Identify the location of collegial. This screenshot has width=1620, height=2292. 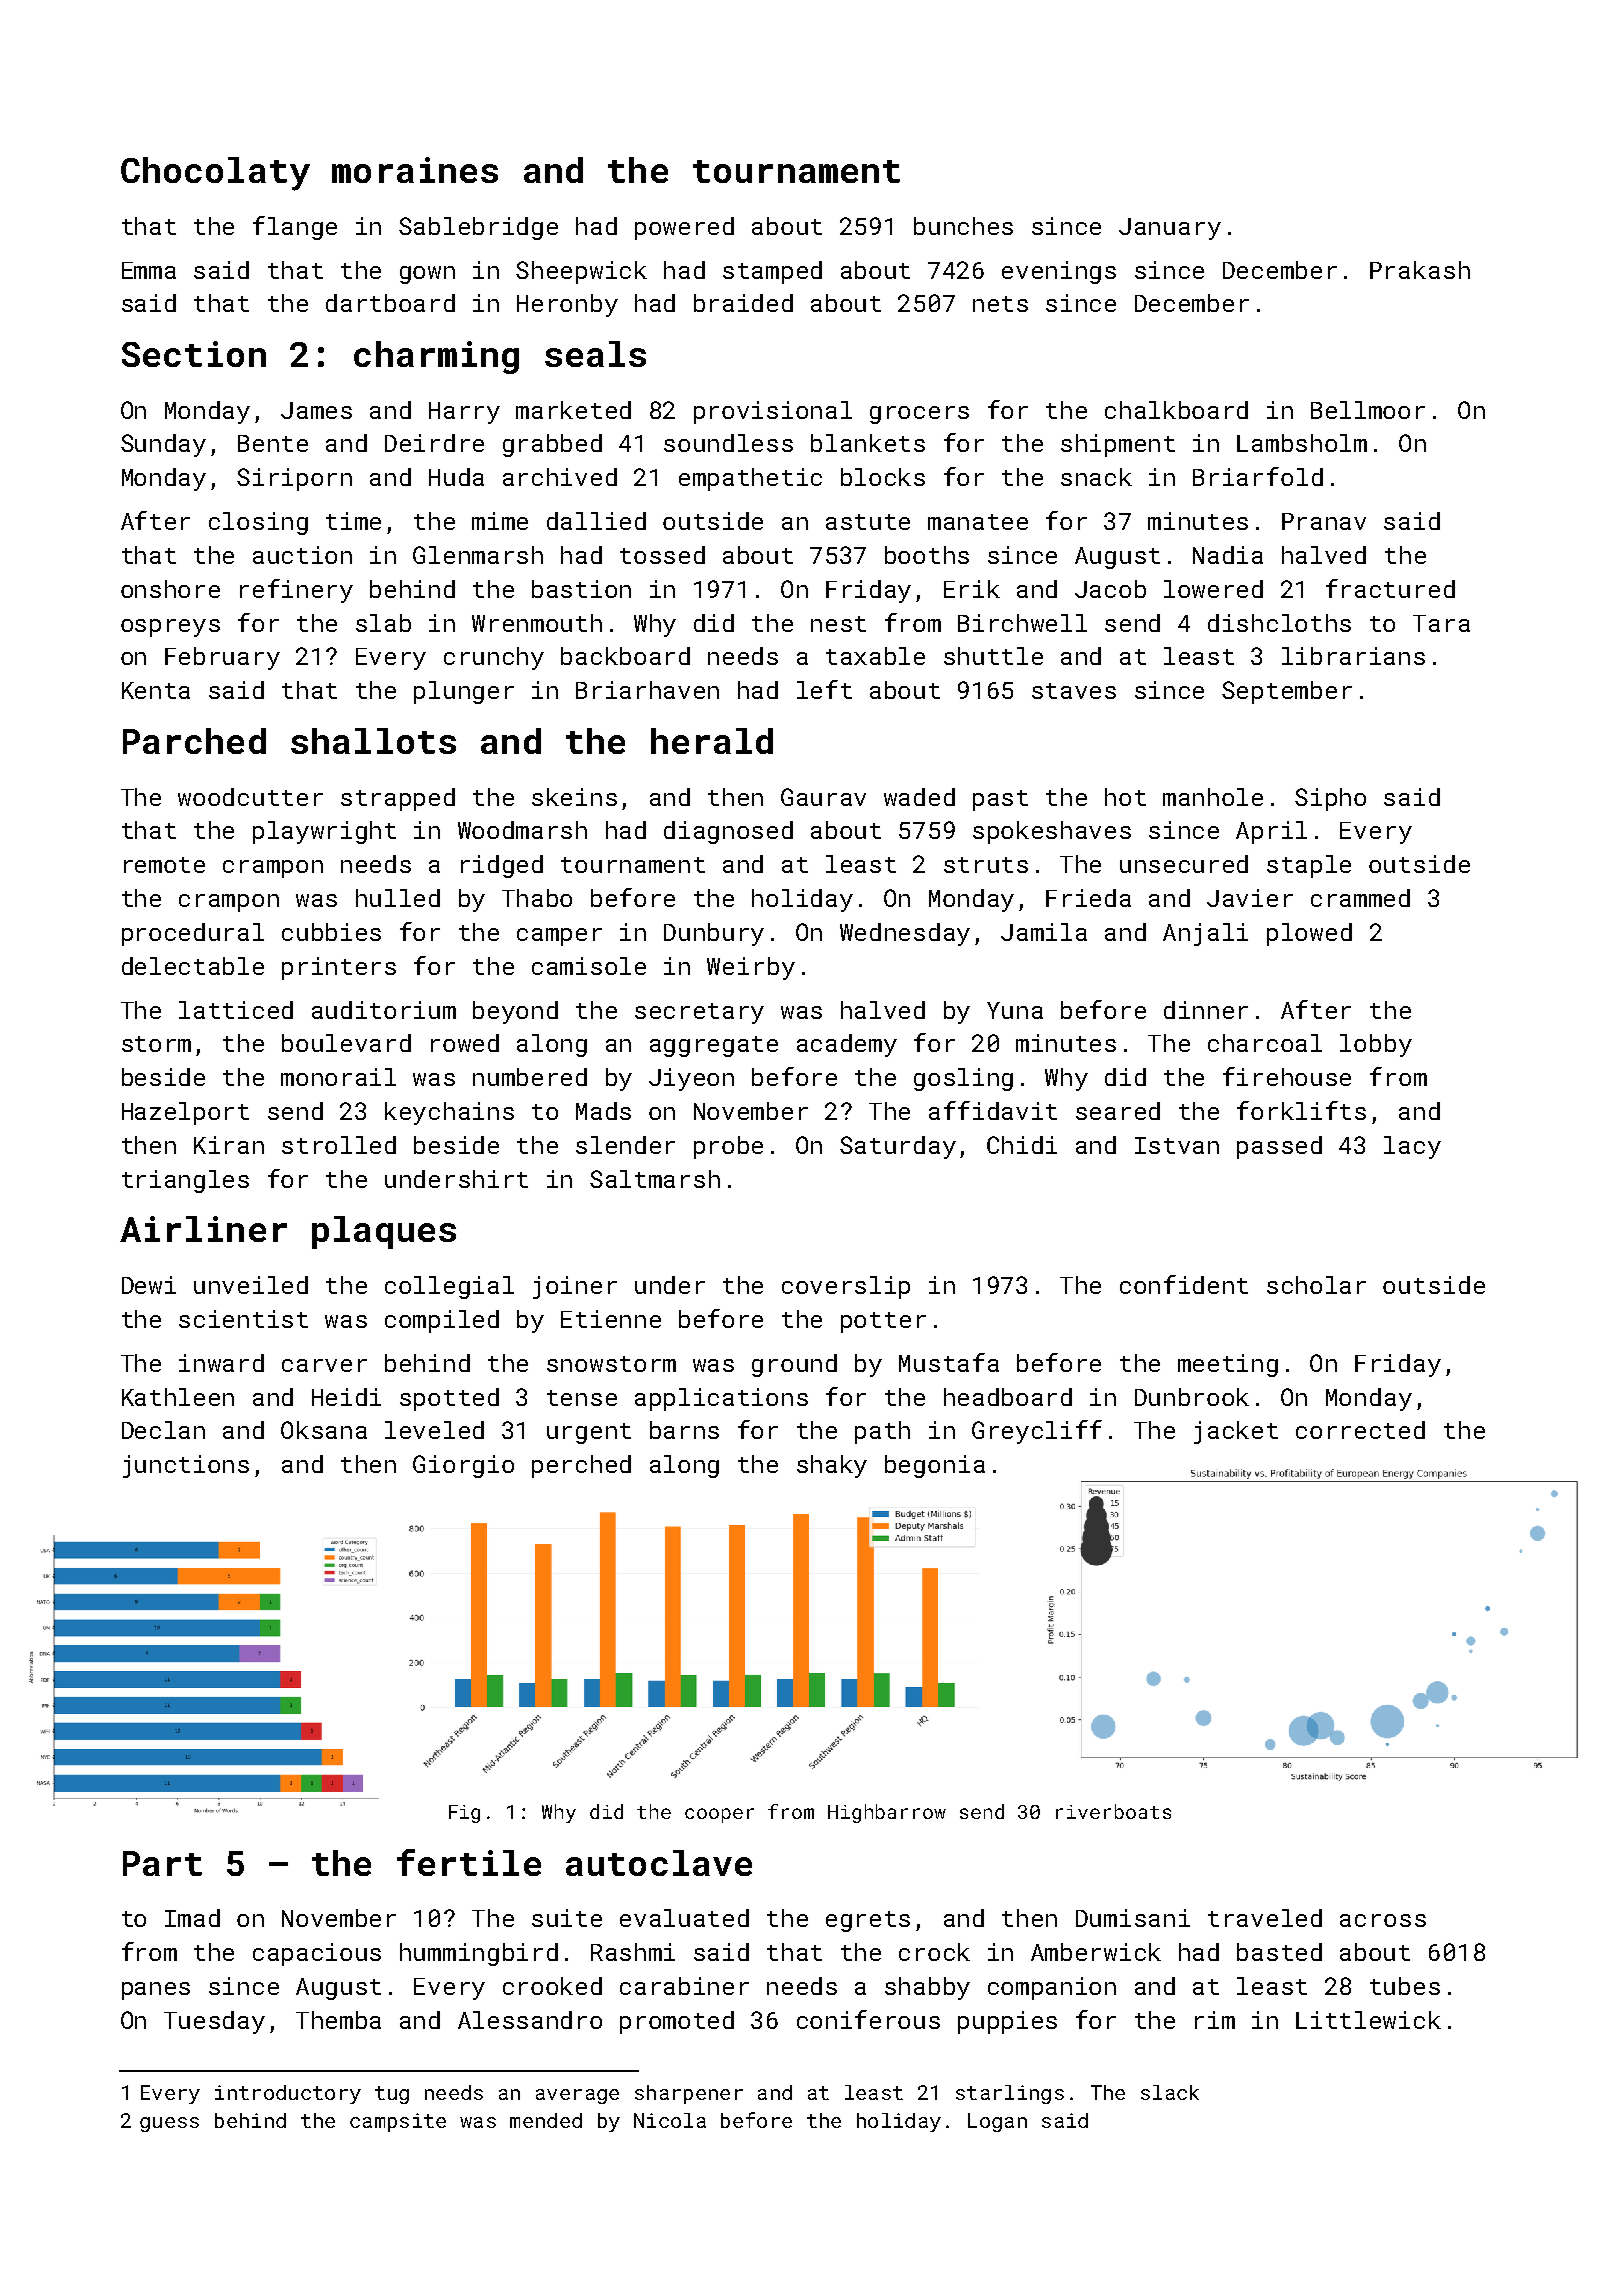
(449, 1287).
